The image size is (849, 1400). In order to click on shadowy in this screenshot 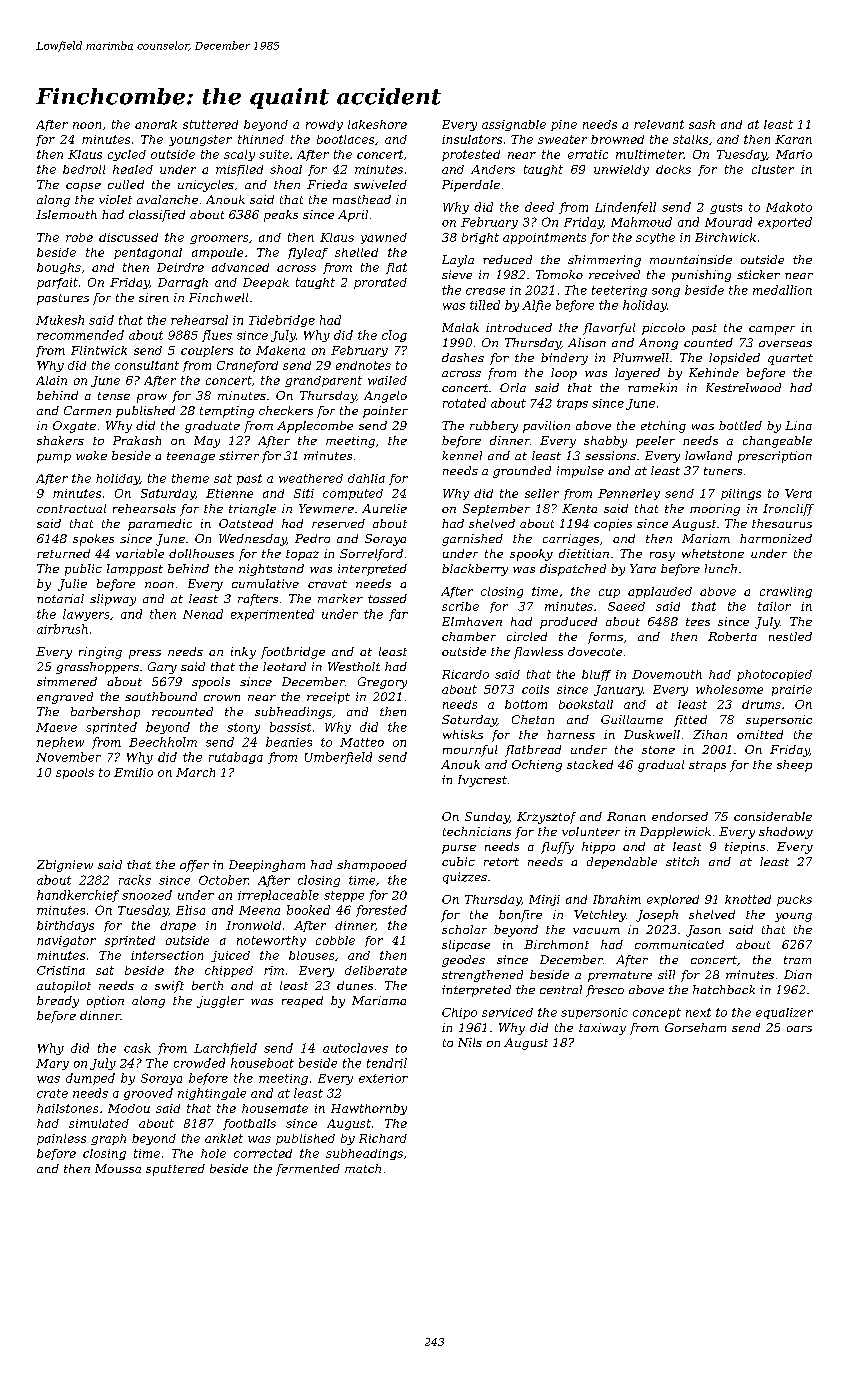, I will do `click(786, 833)`.
